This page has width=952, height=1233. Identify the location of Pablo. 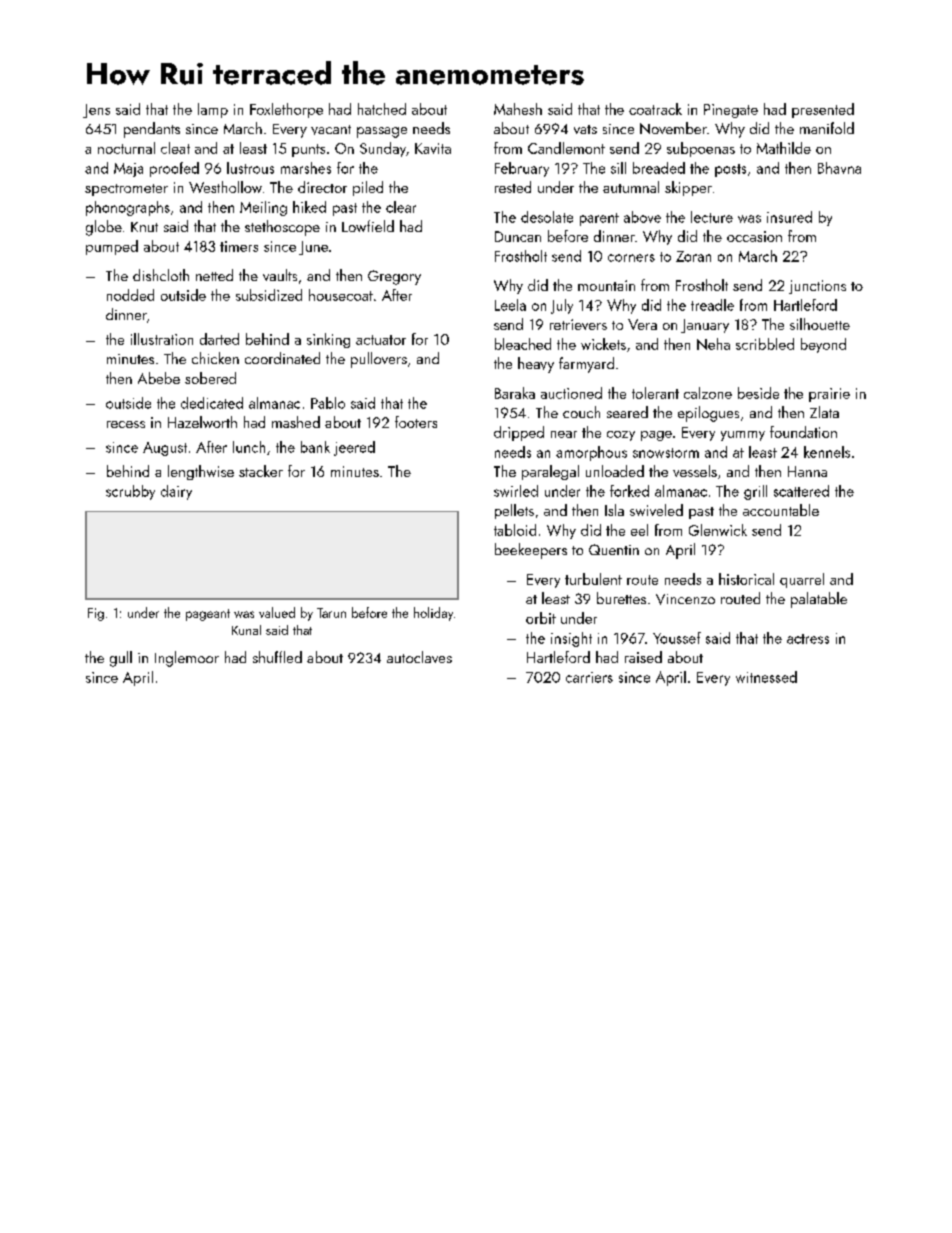
(328, 403).
